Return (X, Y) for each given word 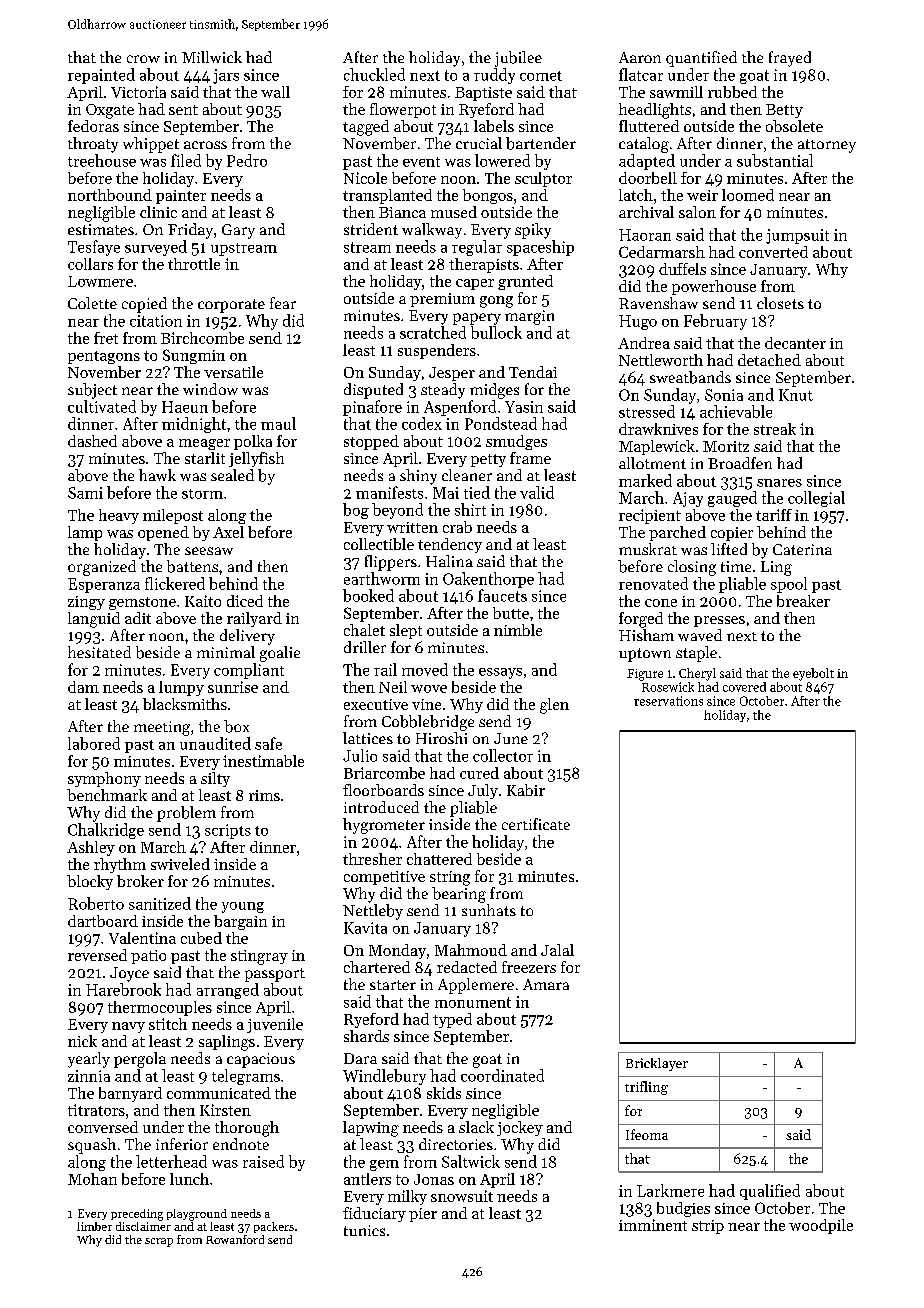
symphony (104, 779)
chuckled (374, 74)
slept (406, 631)
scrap (159, 1242)
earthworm (382, 578)
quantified (701, 59)
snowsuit (462, 1196)
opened (163, 533)
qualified (770, 1192)
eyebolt (813, 674)
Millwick (212, 57)
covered (744, 687)
